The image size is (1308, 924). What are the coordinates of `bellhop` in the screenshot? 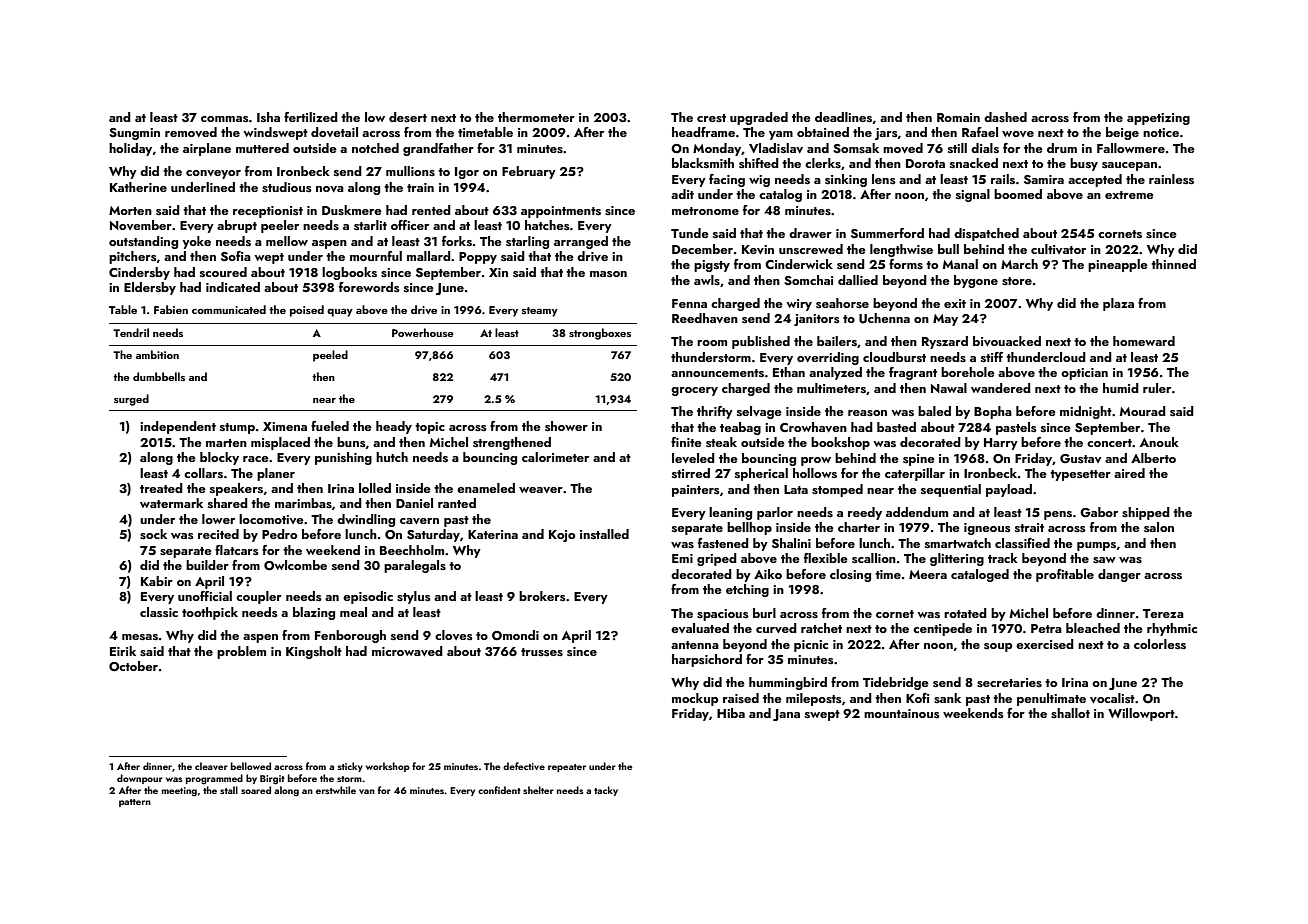 It's located at (749, 528).
